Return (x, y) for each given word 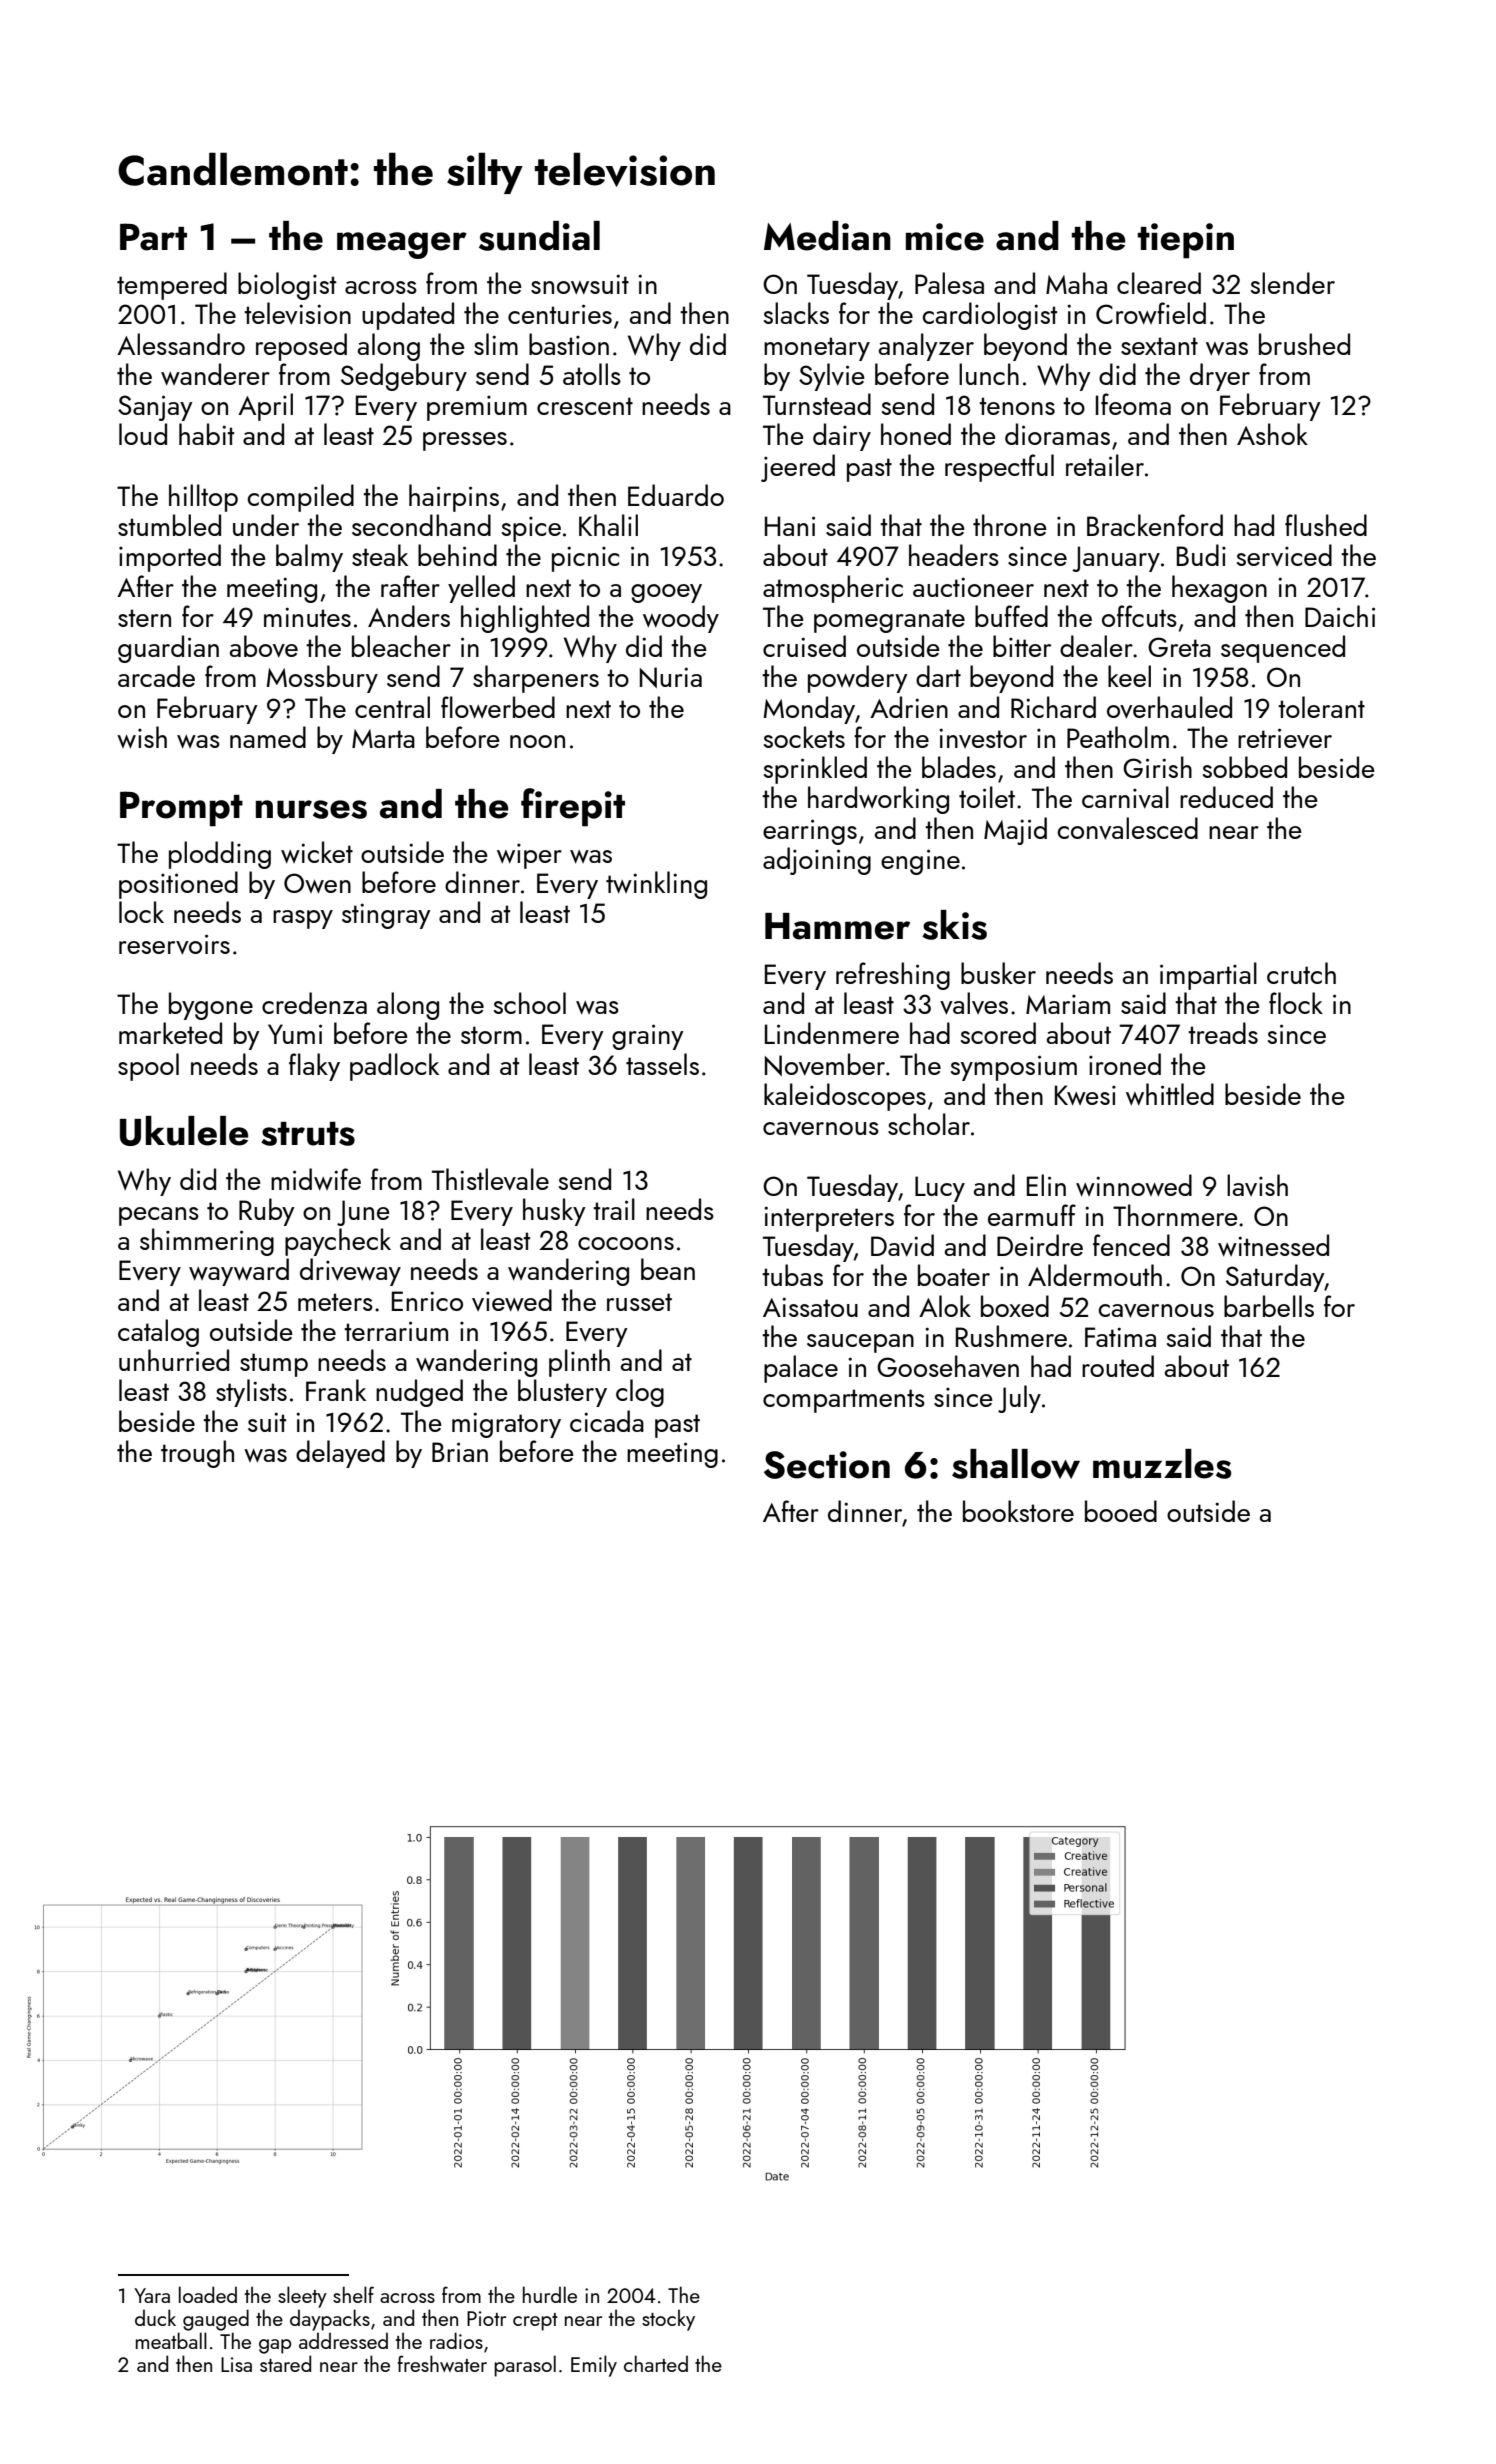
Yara (152, 2295)
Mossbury (322, 679)
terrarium (396, 1331)
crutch (1301, 973)
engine (920, 862)
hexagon (1219, 589)
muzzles (1162, 1464)
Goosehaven (948, 1366)
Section (827, 1465)
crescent (585, 406)
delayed (340, 1454)
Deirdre (1040, 1245)
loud (143, 434)
